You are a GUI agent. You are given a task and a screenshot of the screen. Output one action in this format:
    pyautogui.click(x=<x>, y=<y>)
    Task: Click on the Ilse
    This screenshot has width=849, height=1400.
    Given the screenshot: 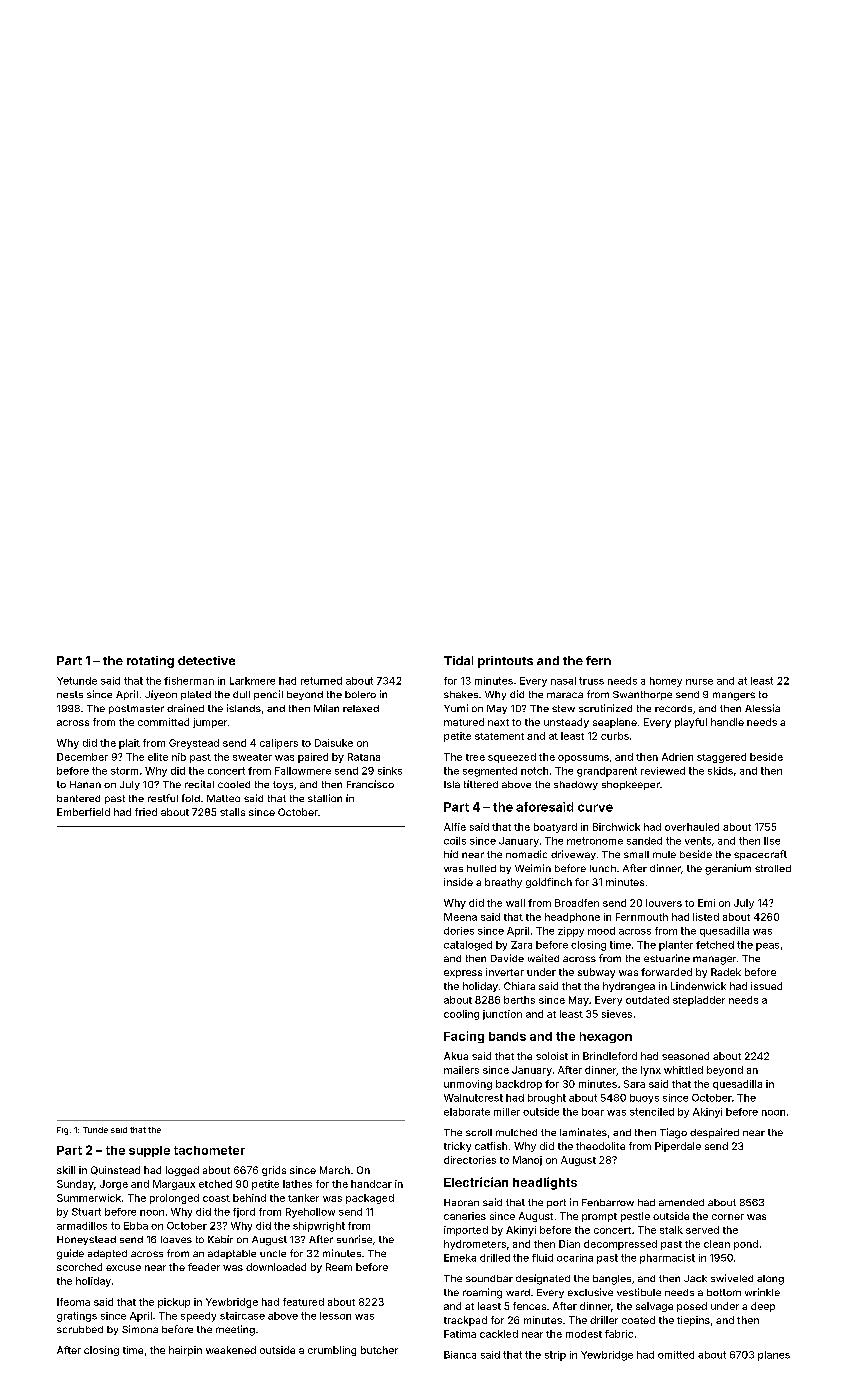 What is the action you would take?
    pyautogui.click(x=772, y=841)
